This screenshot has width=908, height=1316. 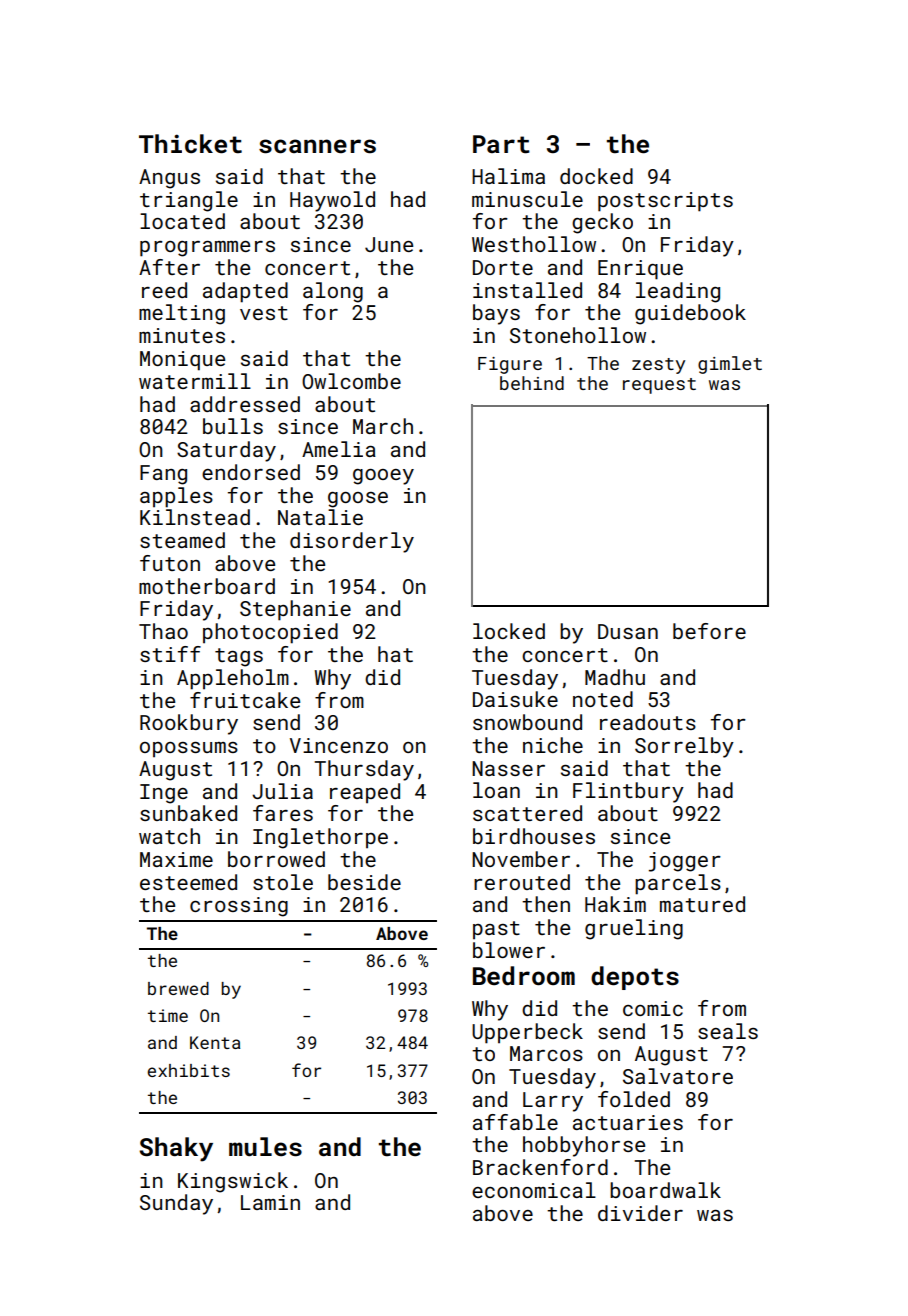 I want to click on crossing, so click(x=239, y=907).
